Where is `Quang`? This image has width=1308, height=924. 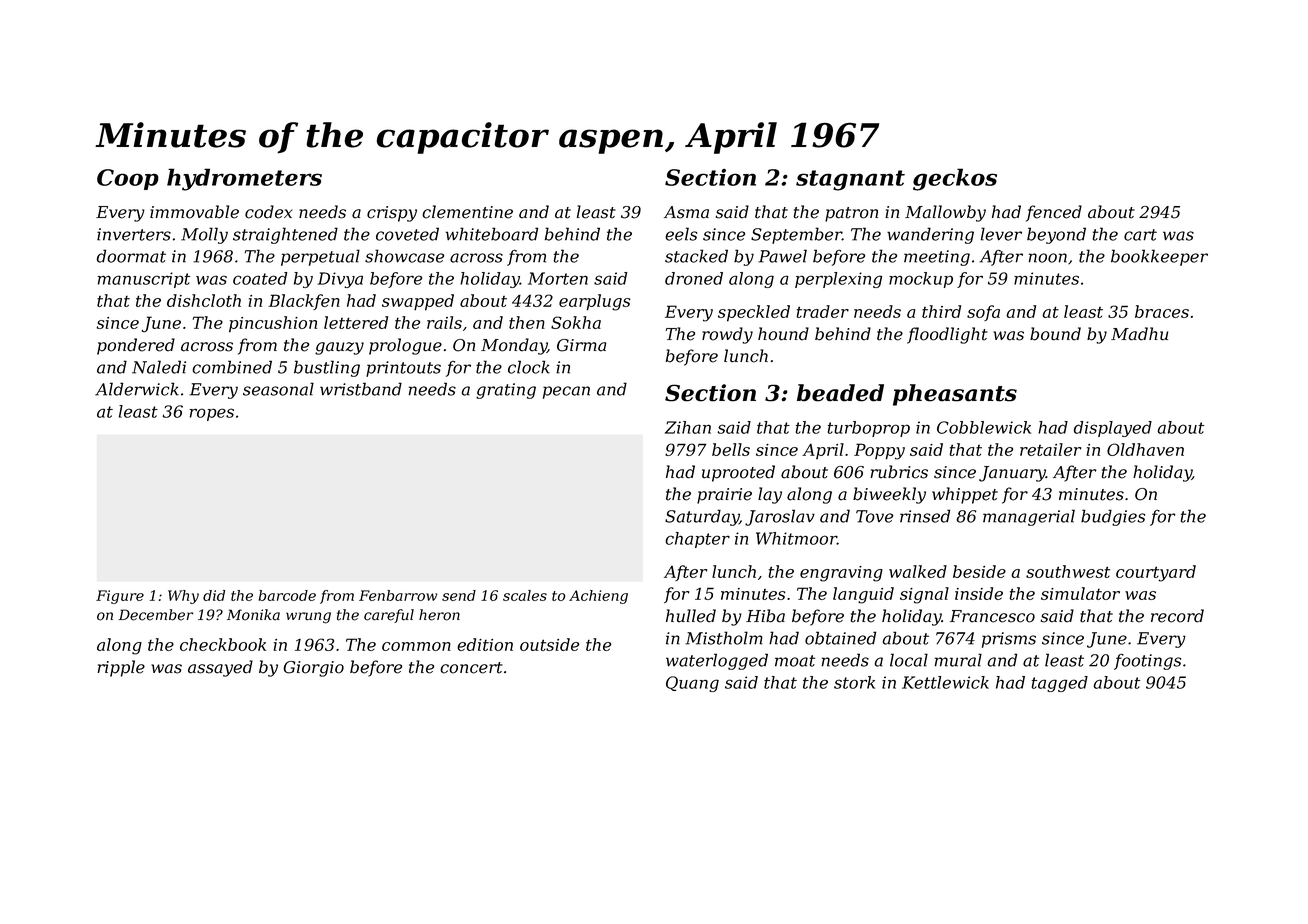
Quang is located at coordinates (692, 684).
